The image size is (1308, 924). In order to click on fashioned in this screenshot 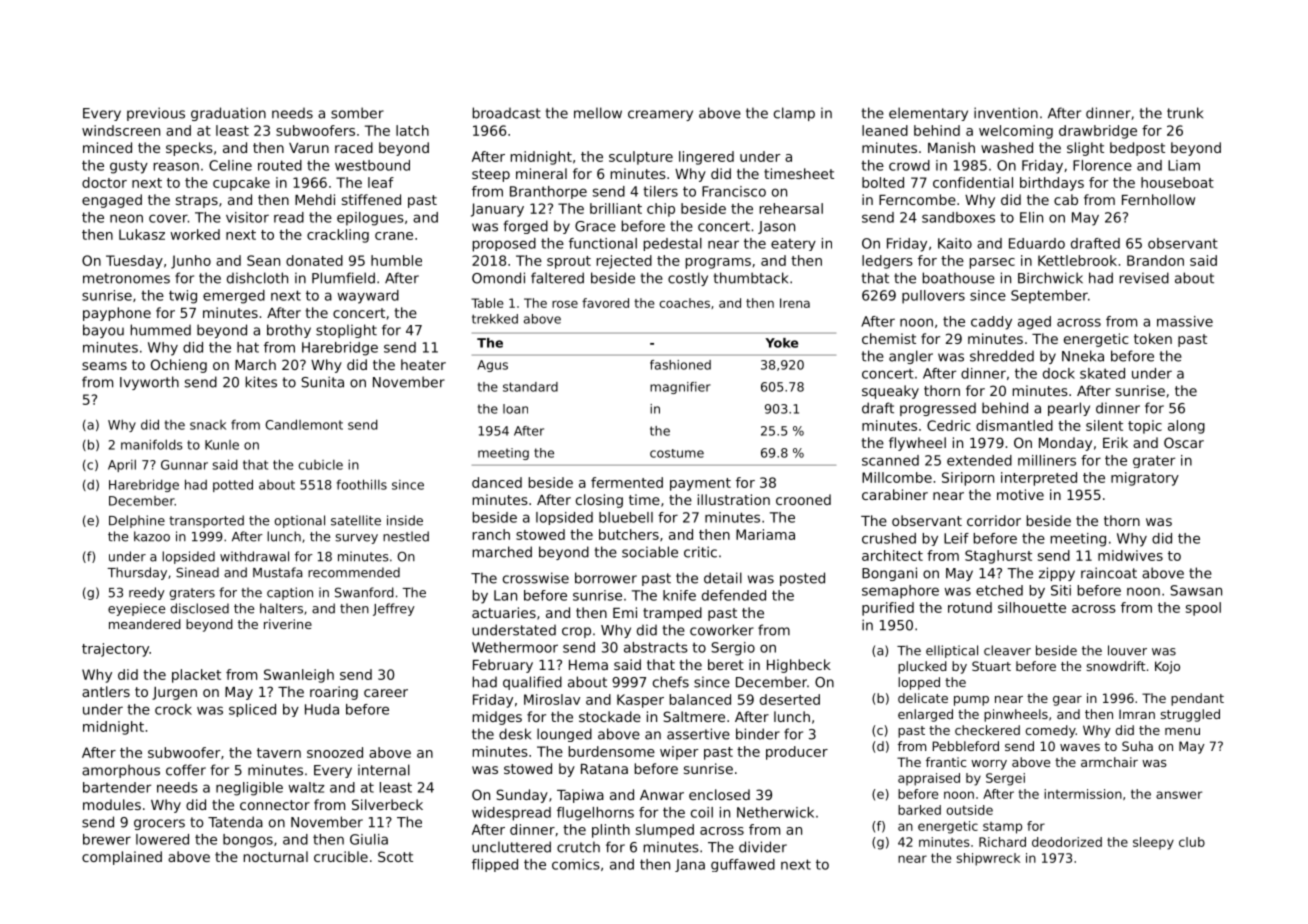, I will do `click(680, 365)`.
